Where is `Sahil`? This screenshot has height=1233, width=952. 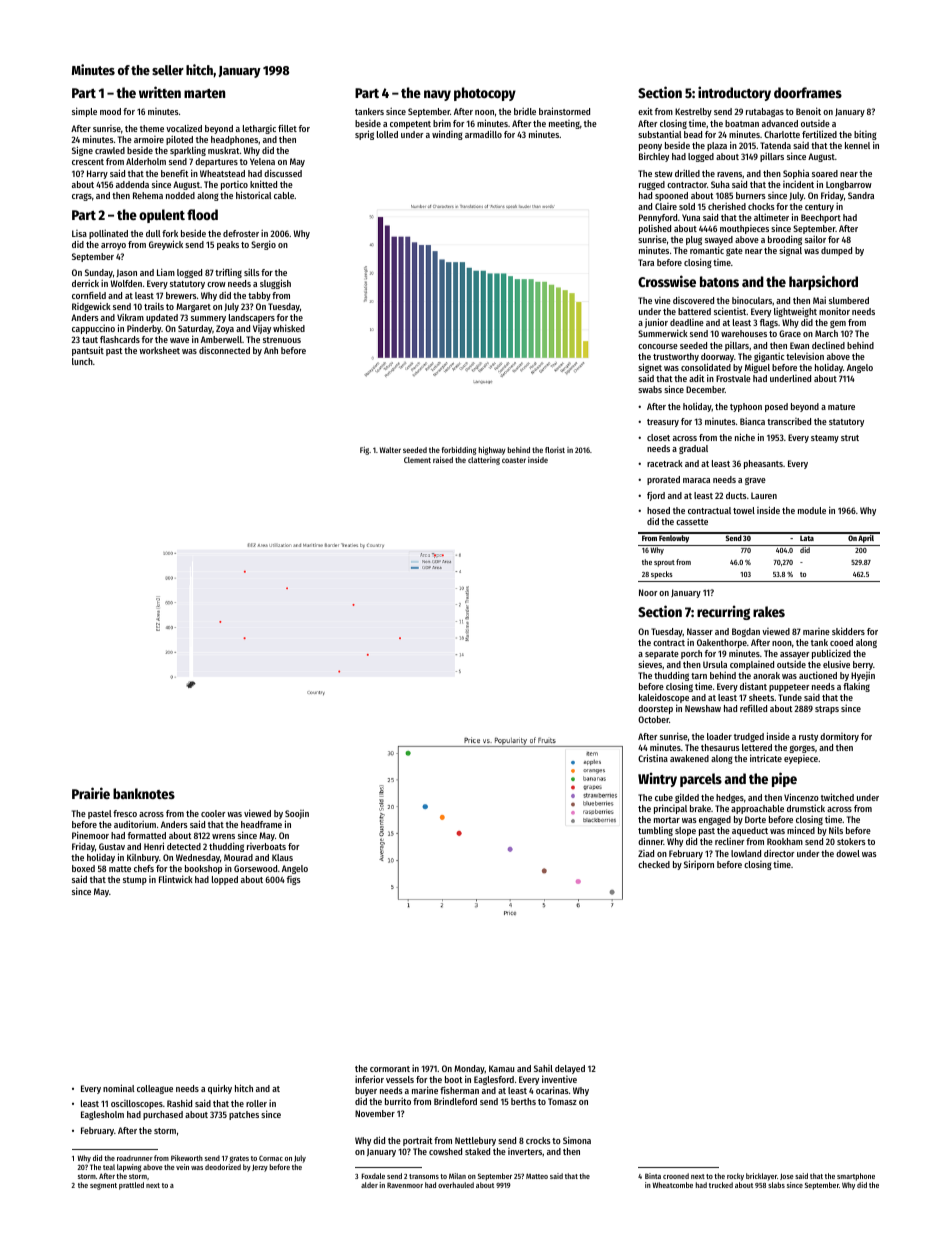 Sahil is located at coordinates (543, 1068).
